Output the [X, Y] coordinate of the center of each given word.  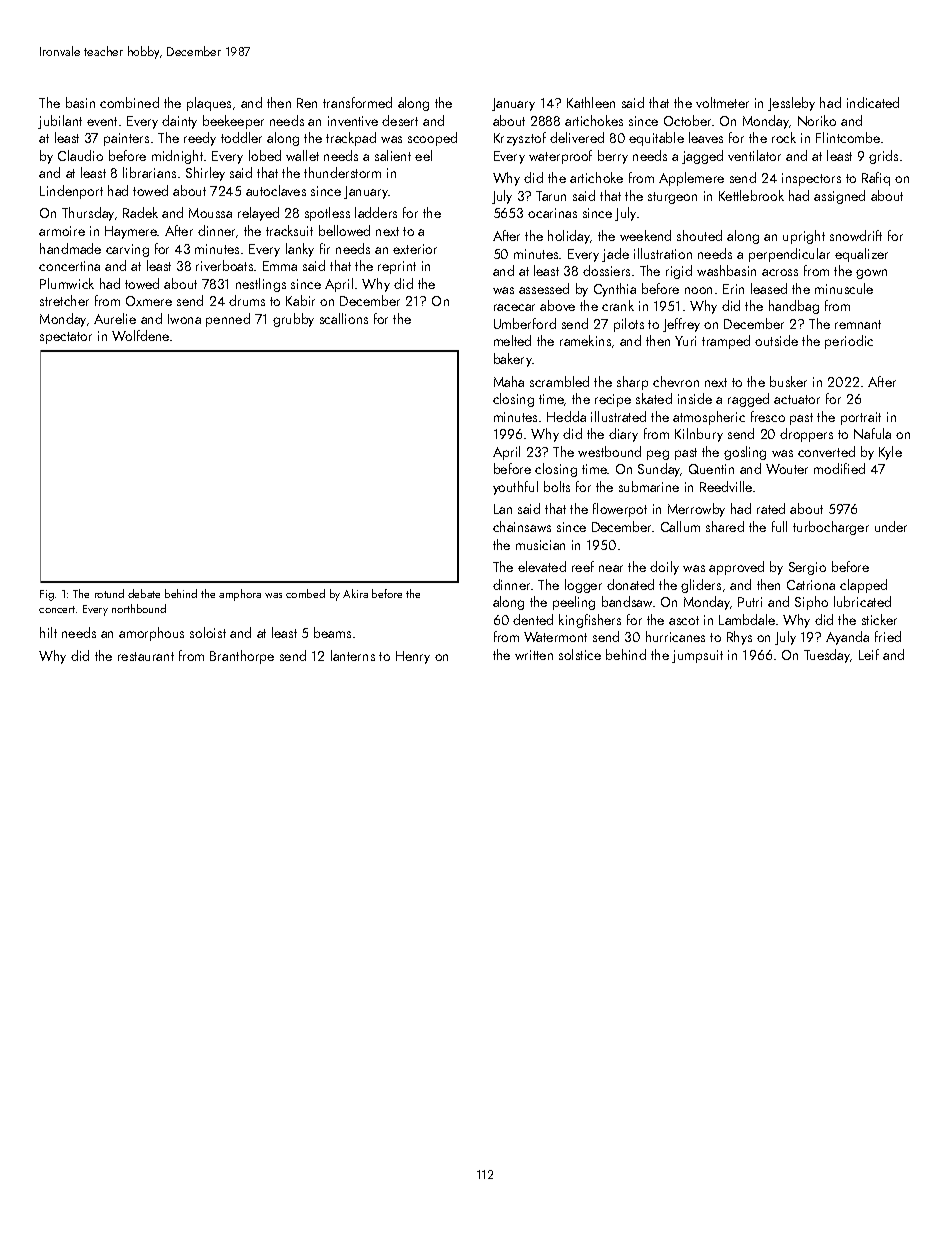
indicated [873, 102]
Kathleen [591, 102]
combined [129, 102]
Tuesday [827, 656]
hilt [48, 632]
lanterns [353, 655]
